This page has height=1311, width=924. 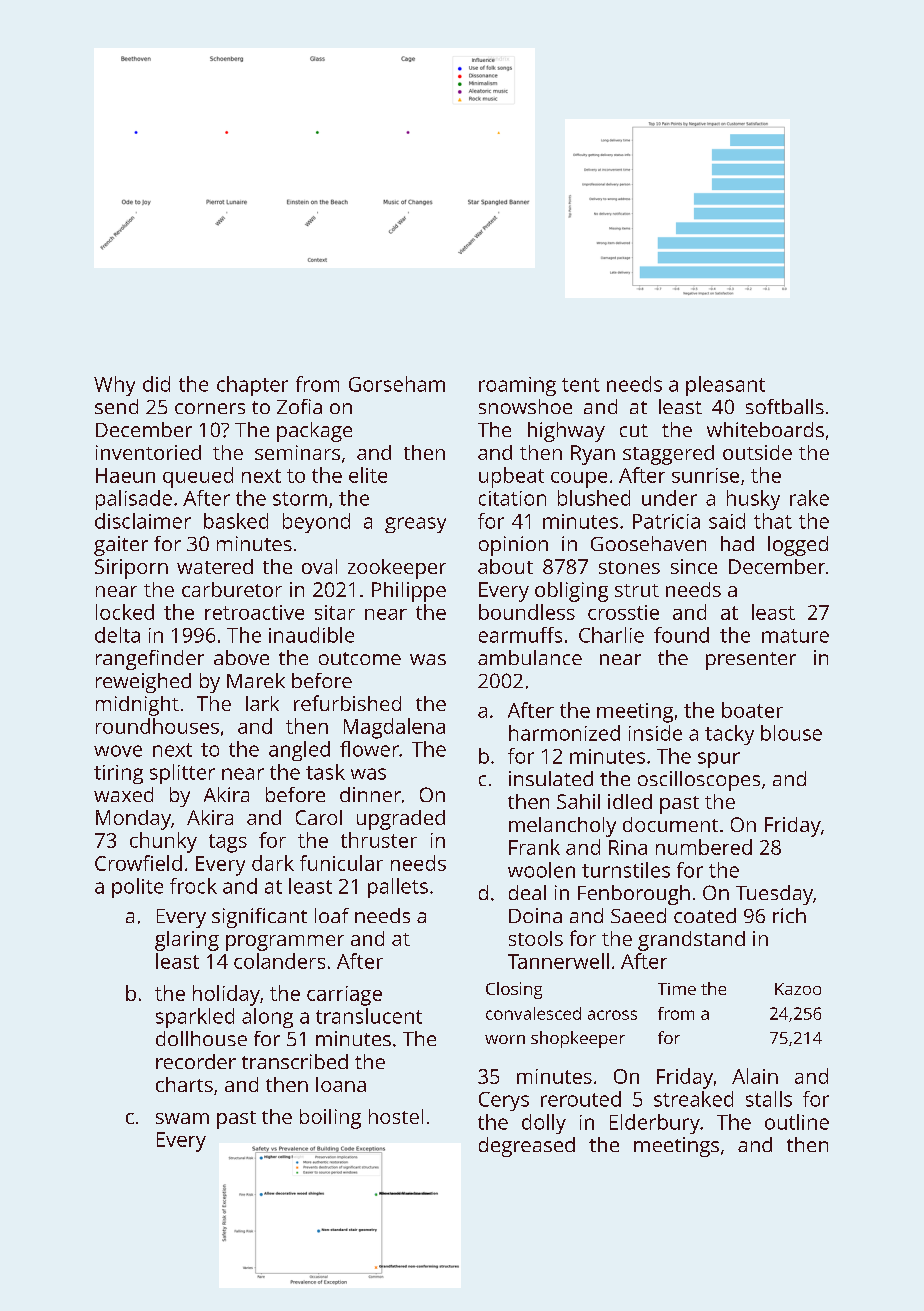 I want to click on Crowfield, so click(x=138, y=863).
